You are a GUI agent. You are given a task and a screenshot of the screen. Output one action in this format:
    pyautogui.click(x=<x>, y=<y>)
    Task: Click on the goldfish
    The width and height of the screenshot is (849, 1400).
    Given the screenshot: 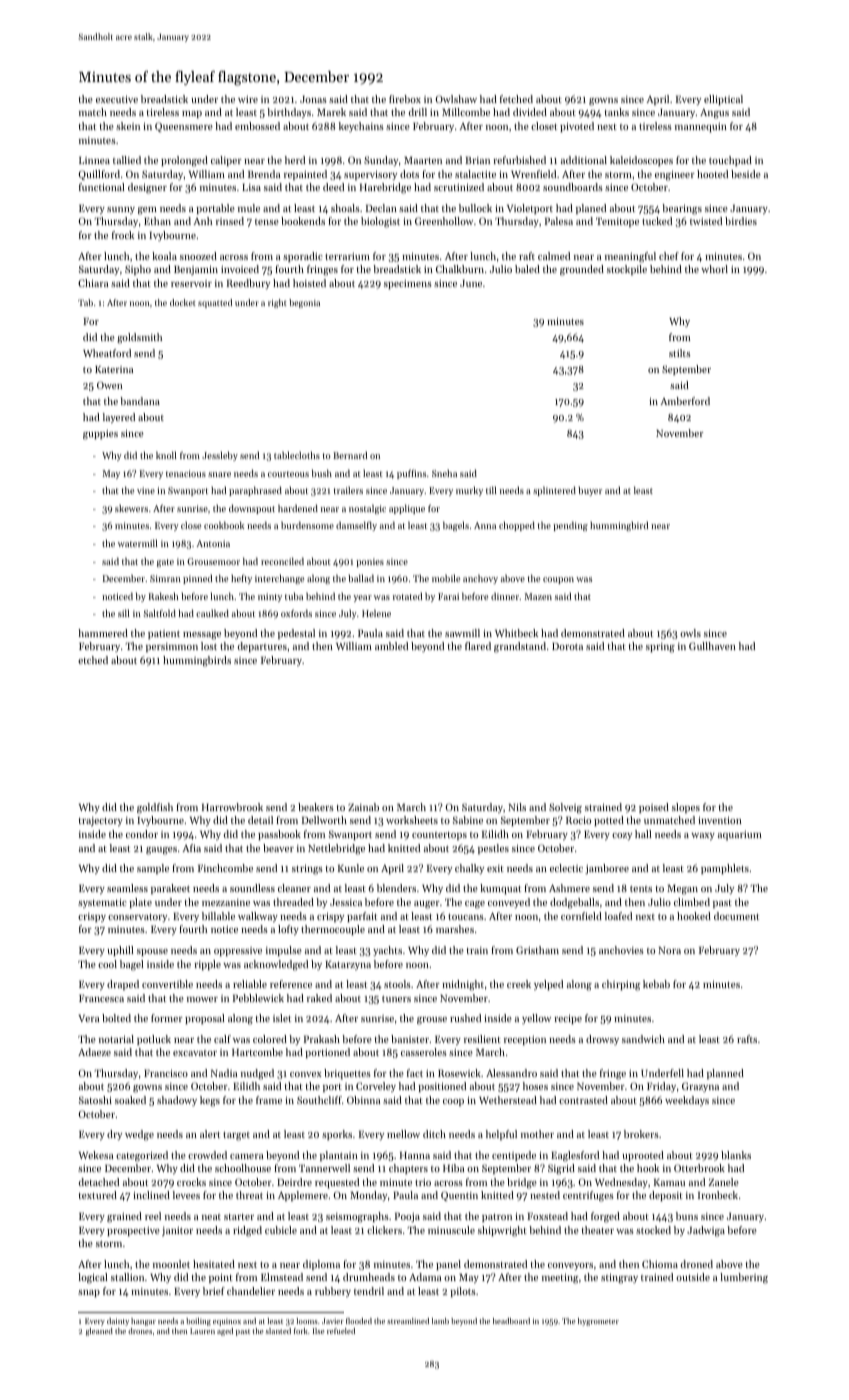 What is the action you would take?
    pyautogui.click(x=155, y=808)
